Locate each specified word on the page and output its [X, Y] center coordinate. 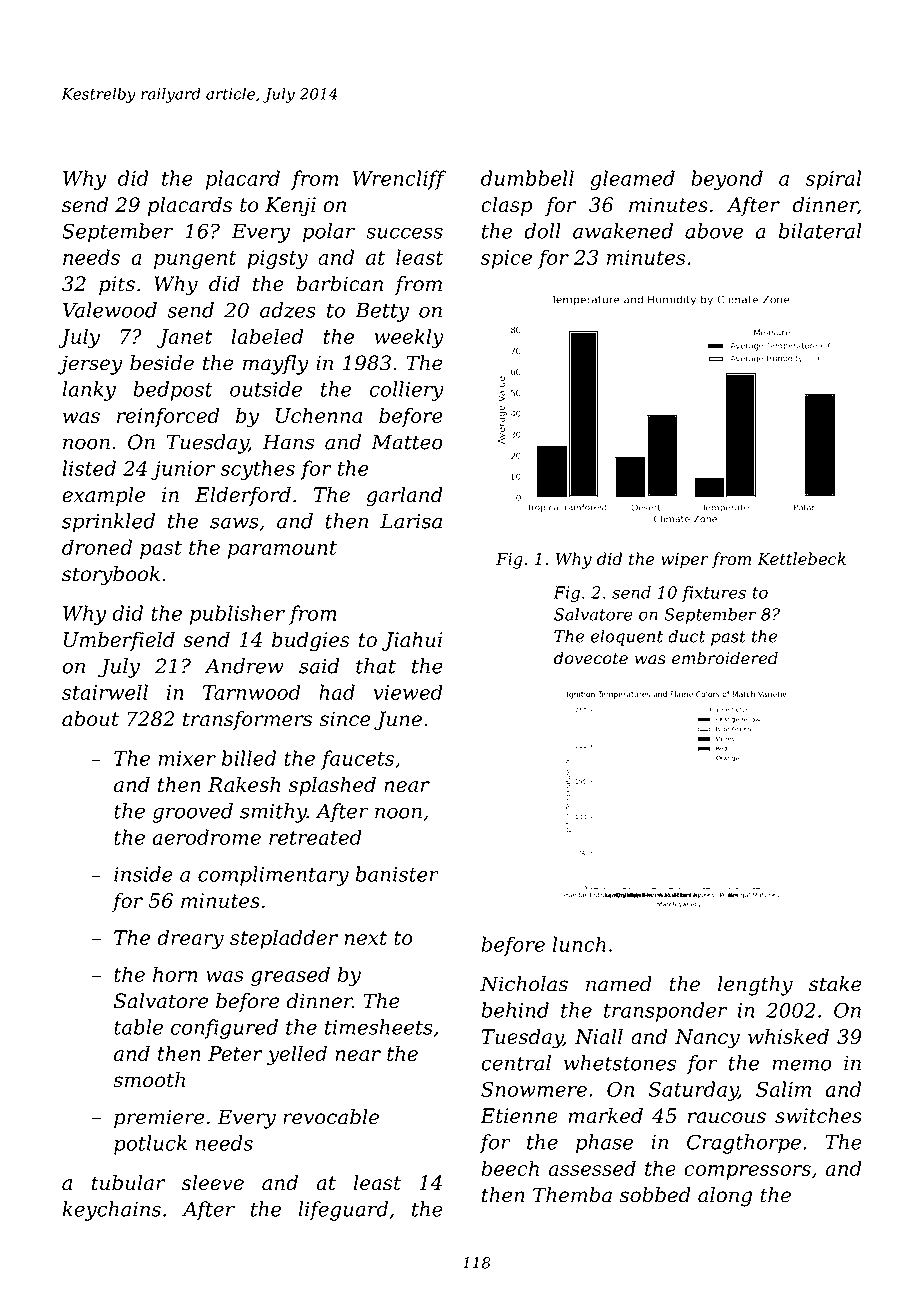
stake [835, 984]
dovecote [591, 658]
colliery [407, 391]
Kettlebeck [801, 559]
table [138, 1027]
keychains [111, 1211]
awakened [623, 231]
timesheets [379, 1027]
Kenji [290, 207]
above [714, 231]
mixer [187, 758]
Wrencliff [399, 180]
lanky [89, 391]
